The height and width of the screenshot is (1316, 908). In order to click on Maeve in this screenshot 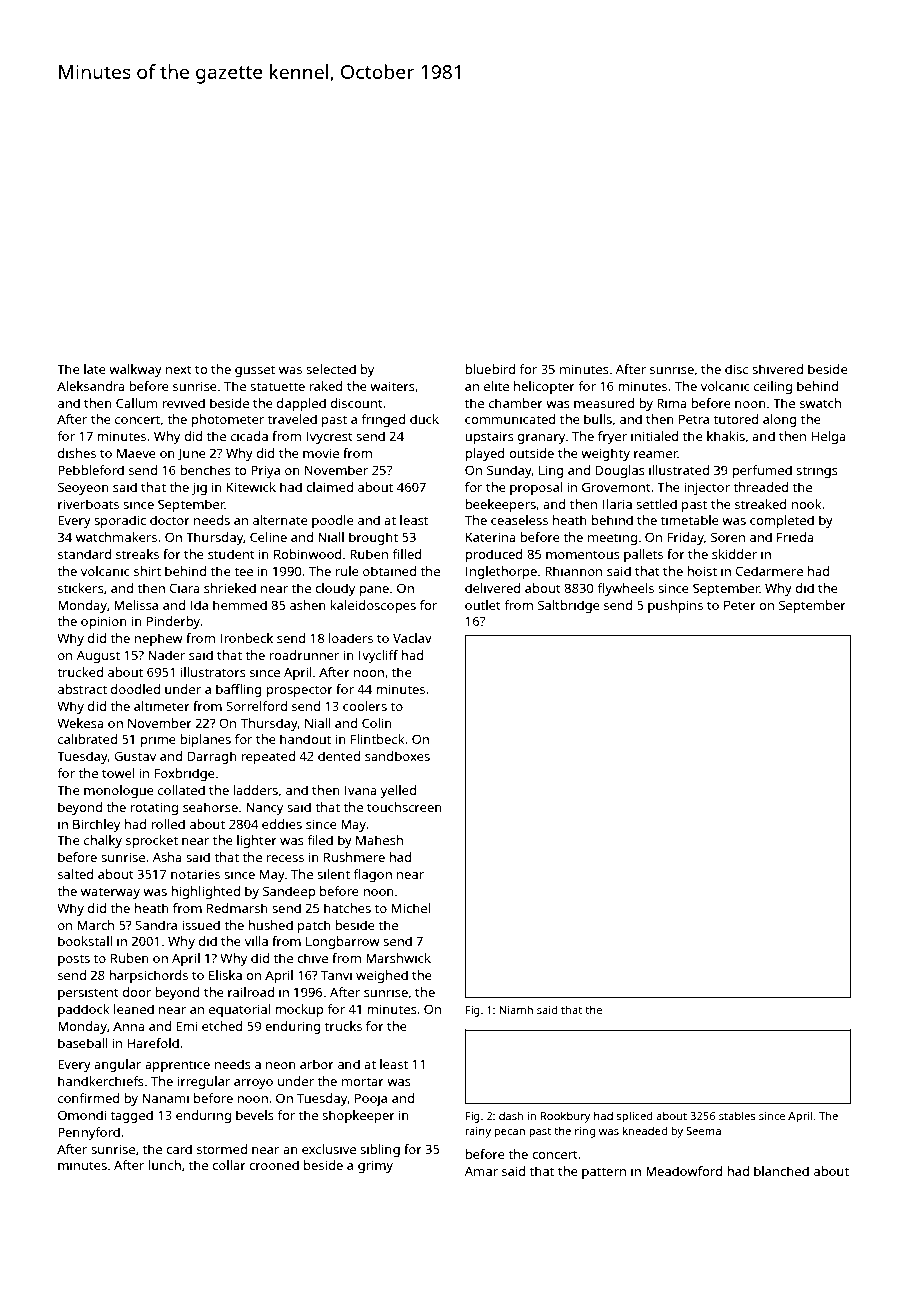, I will do `click(136, 453)`.
